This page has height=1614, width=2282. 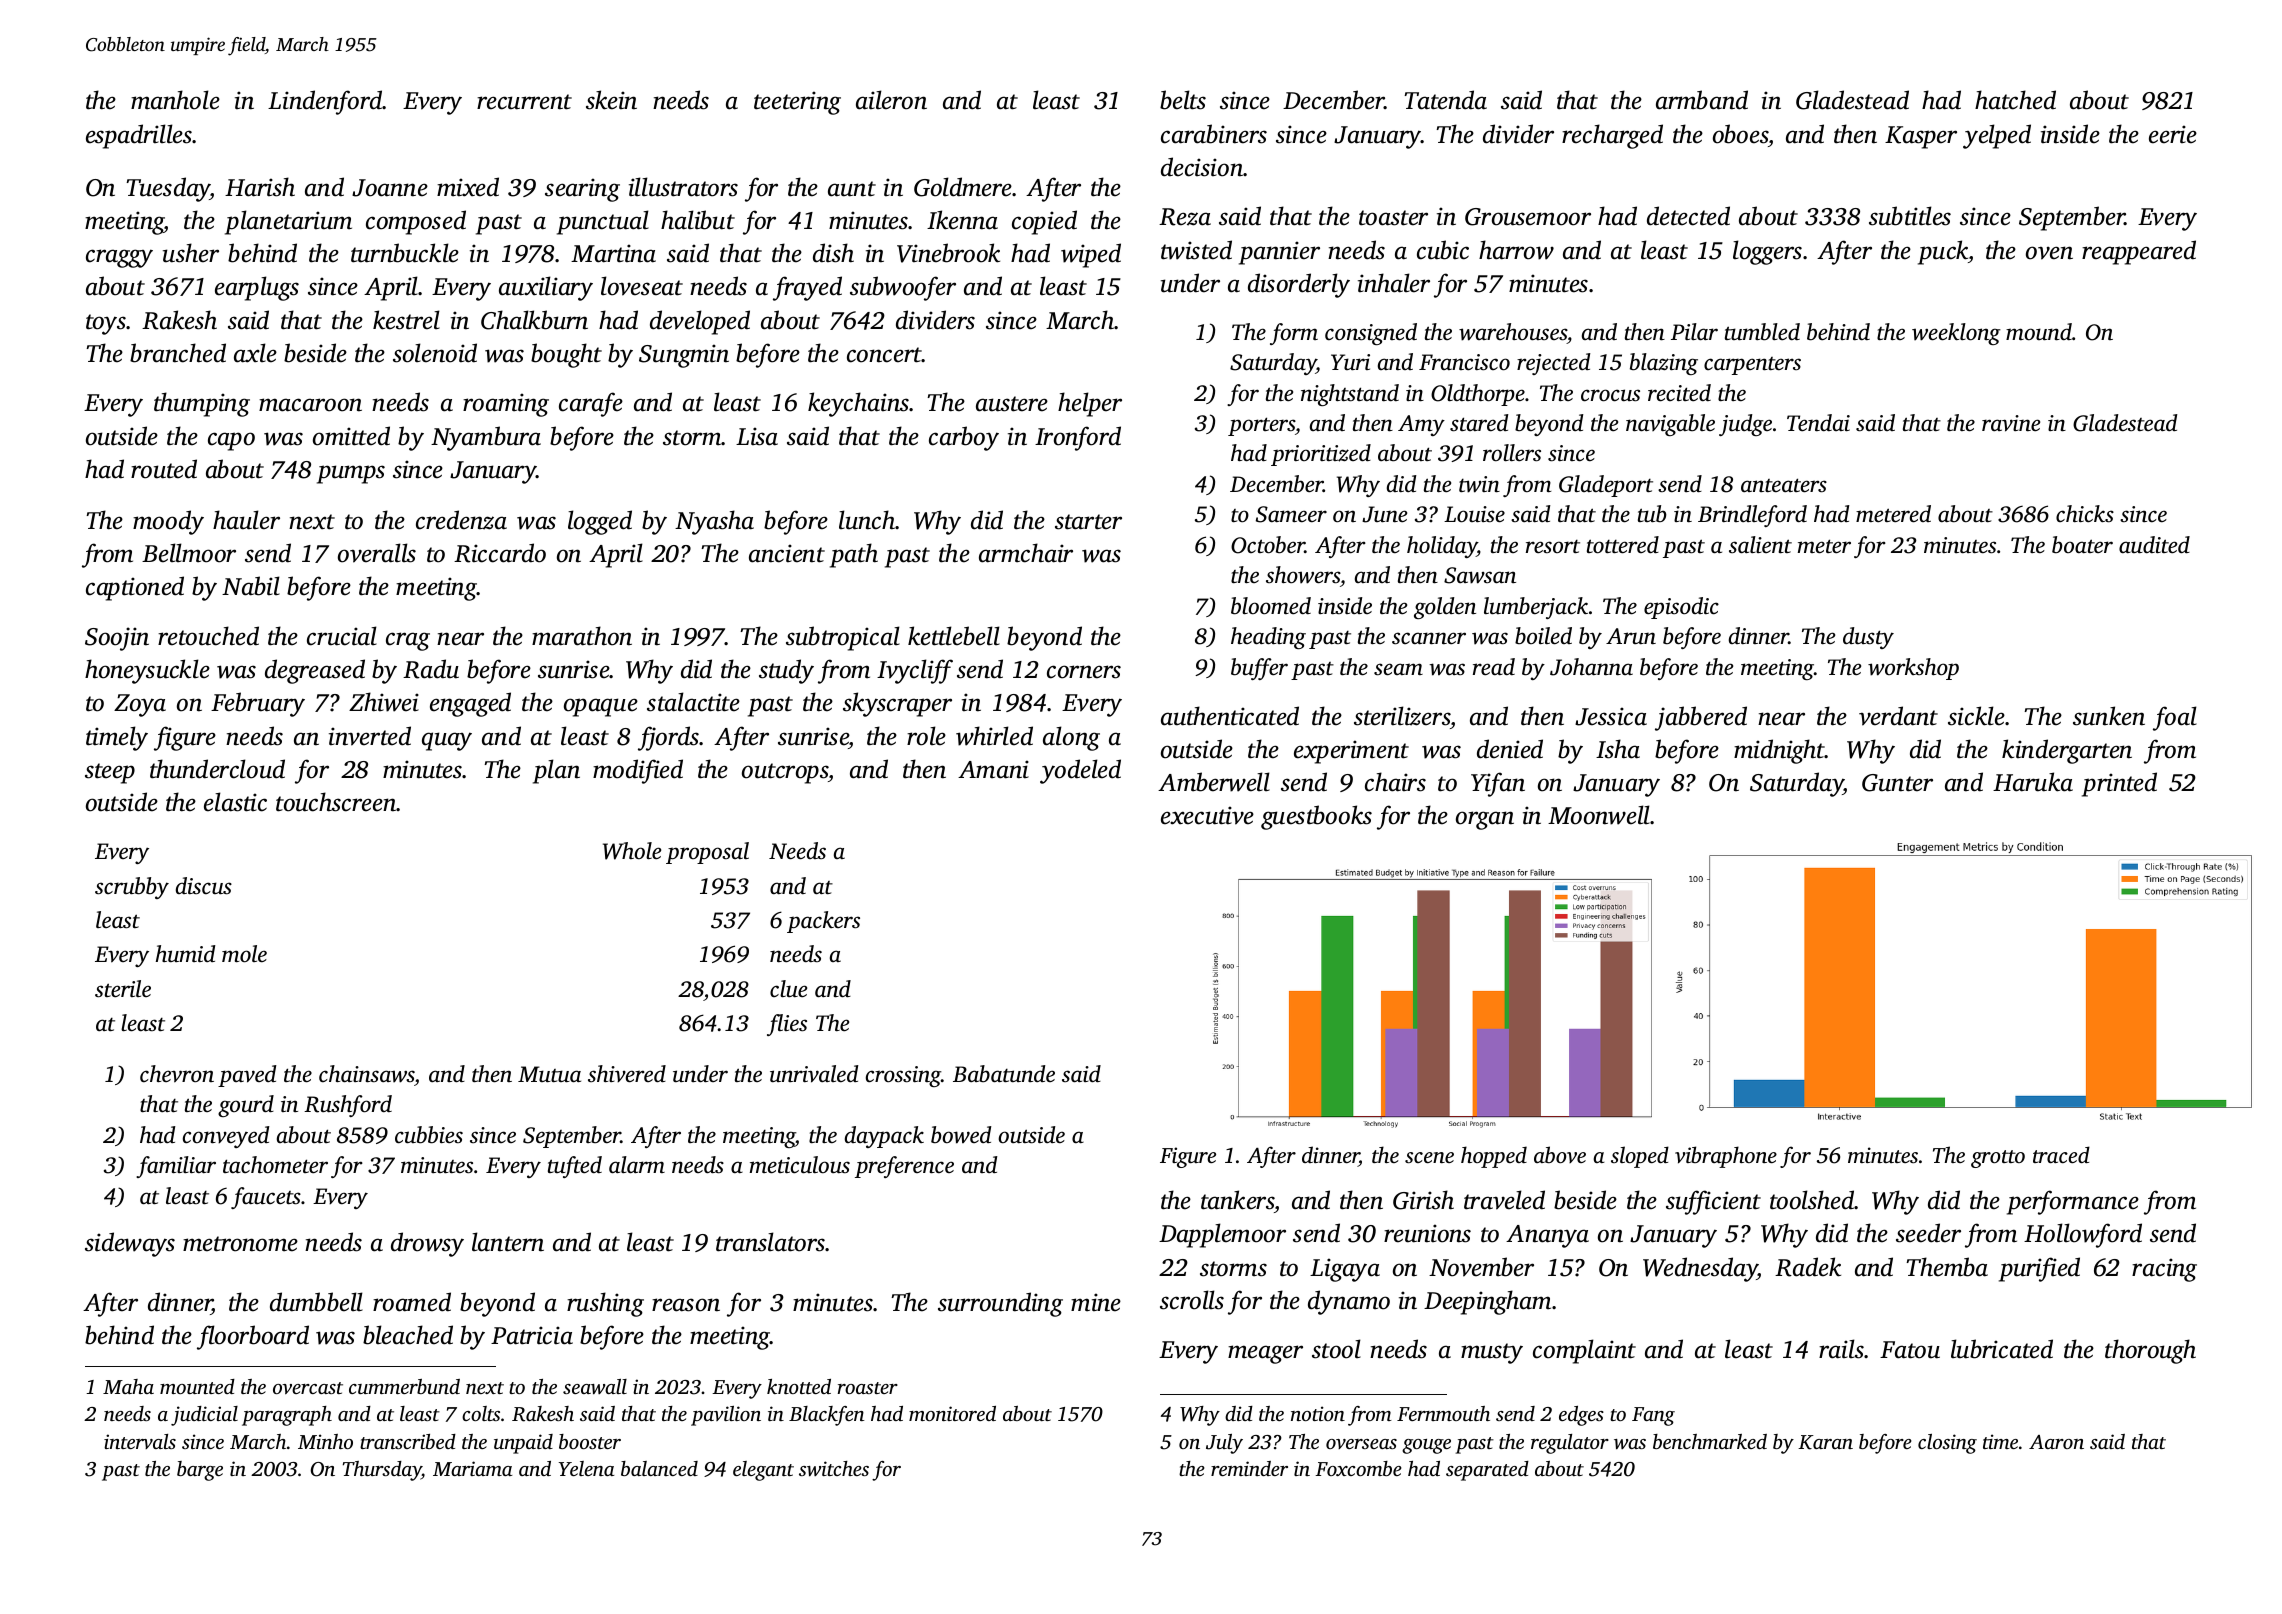 What do you see at coordinates (549, 1074) in the page?
I see `Mutua` at bounding box center [549, 1074].
